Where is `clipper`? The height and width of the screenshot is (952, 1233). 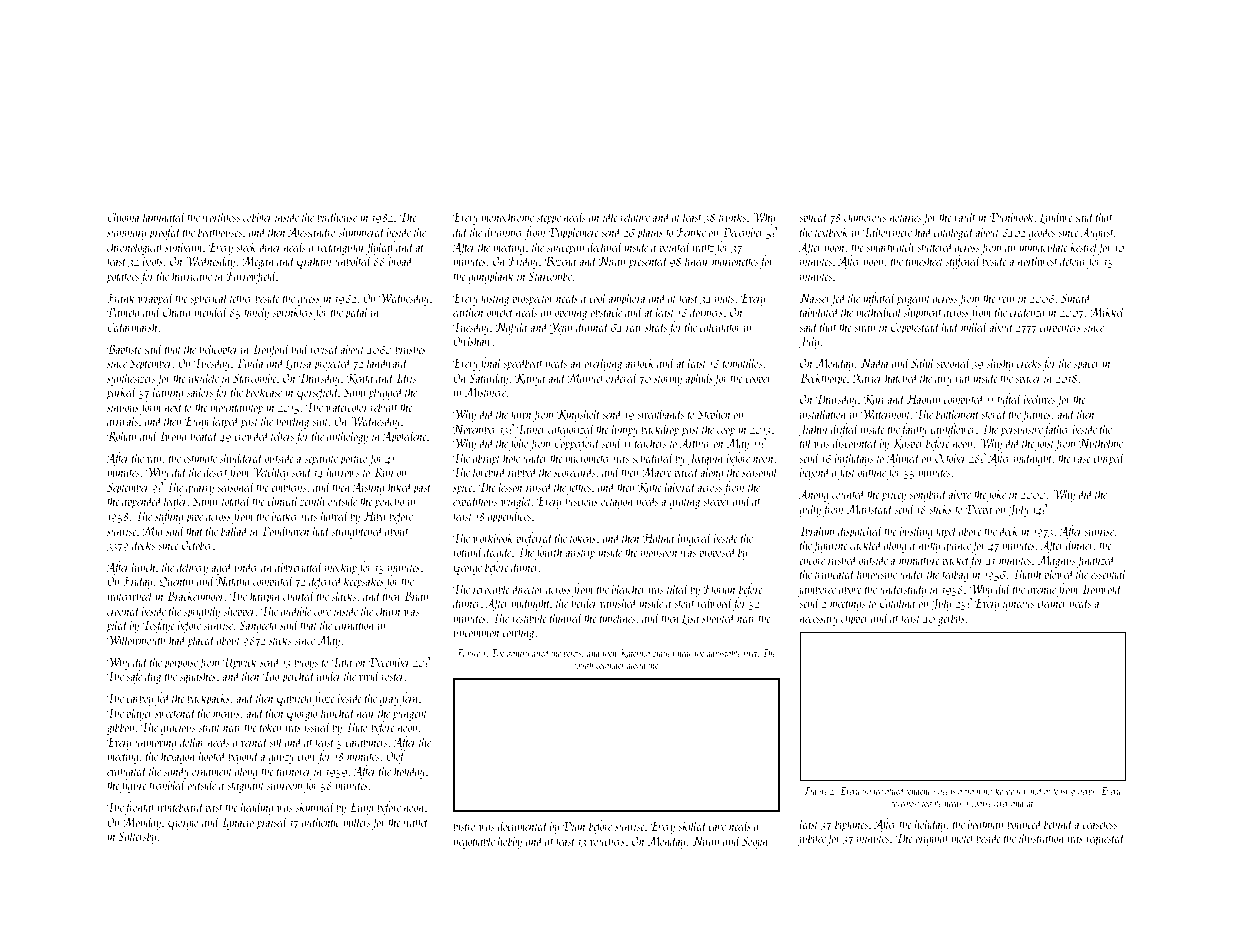
clipper is located at coordinates (855, 619).
